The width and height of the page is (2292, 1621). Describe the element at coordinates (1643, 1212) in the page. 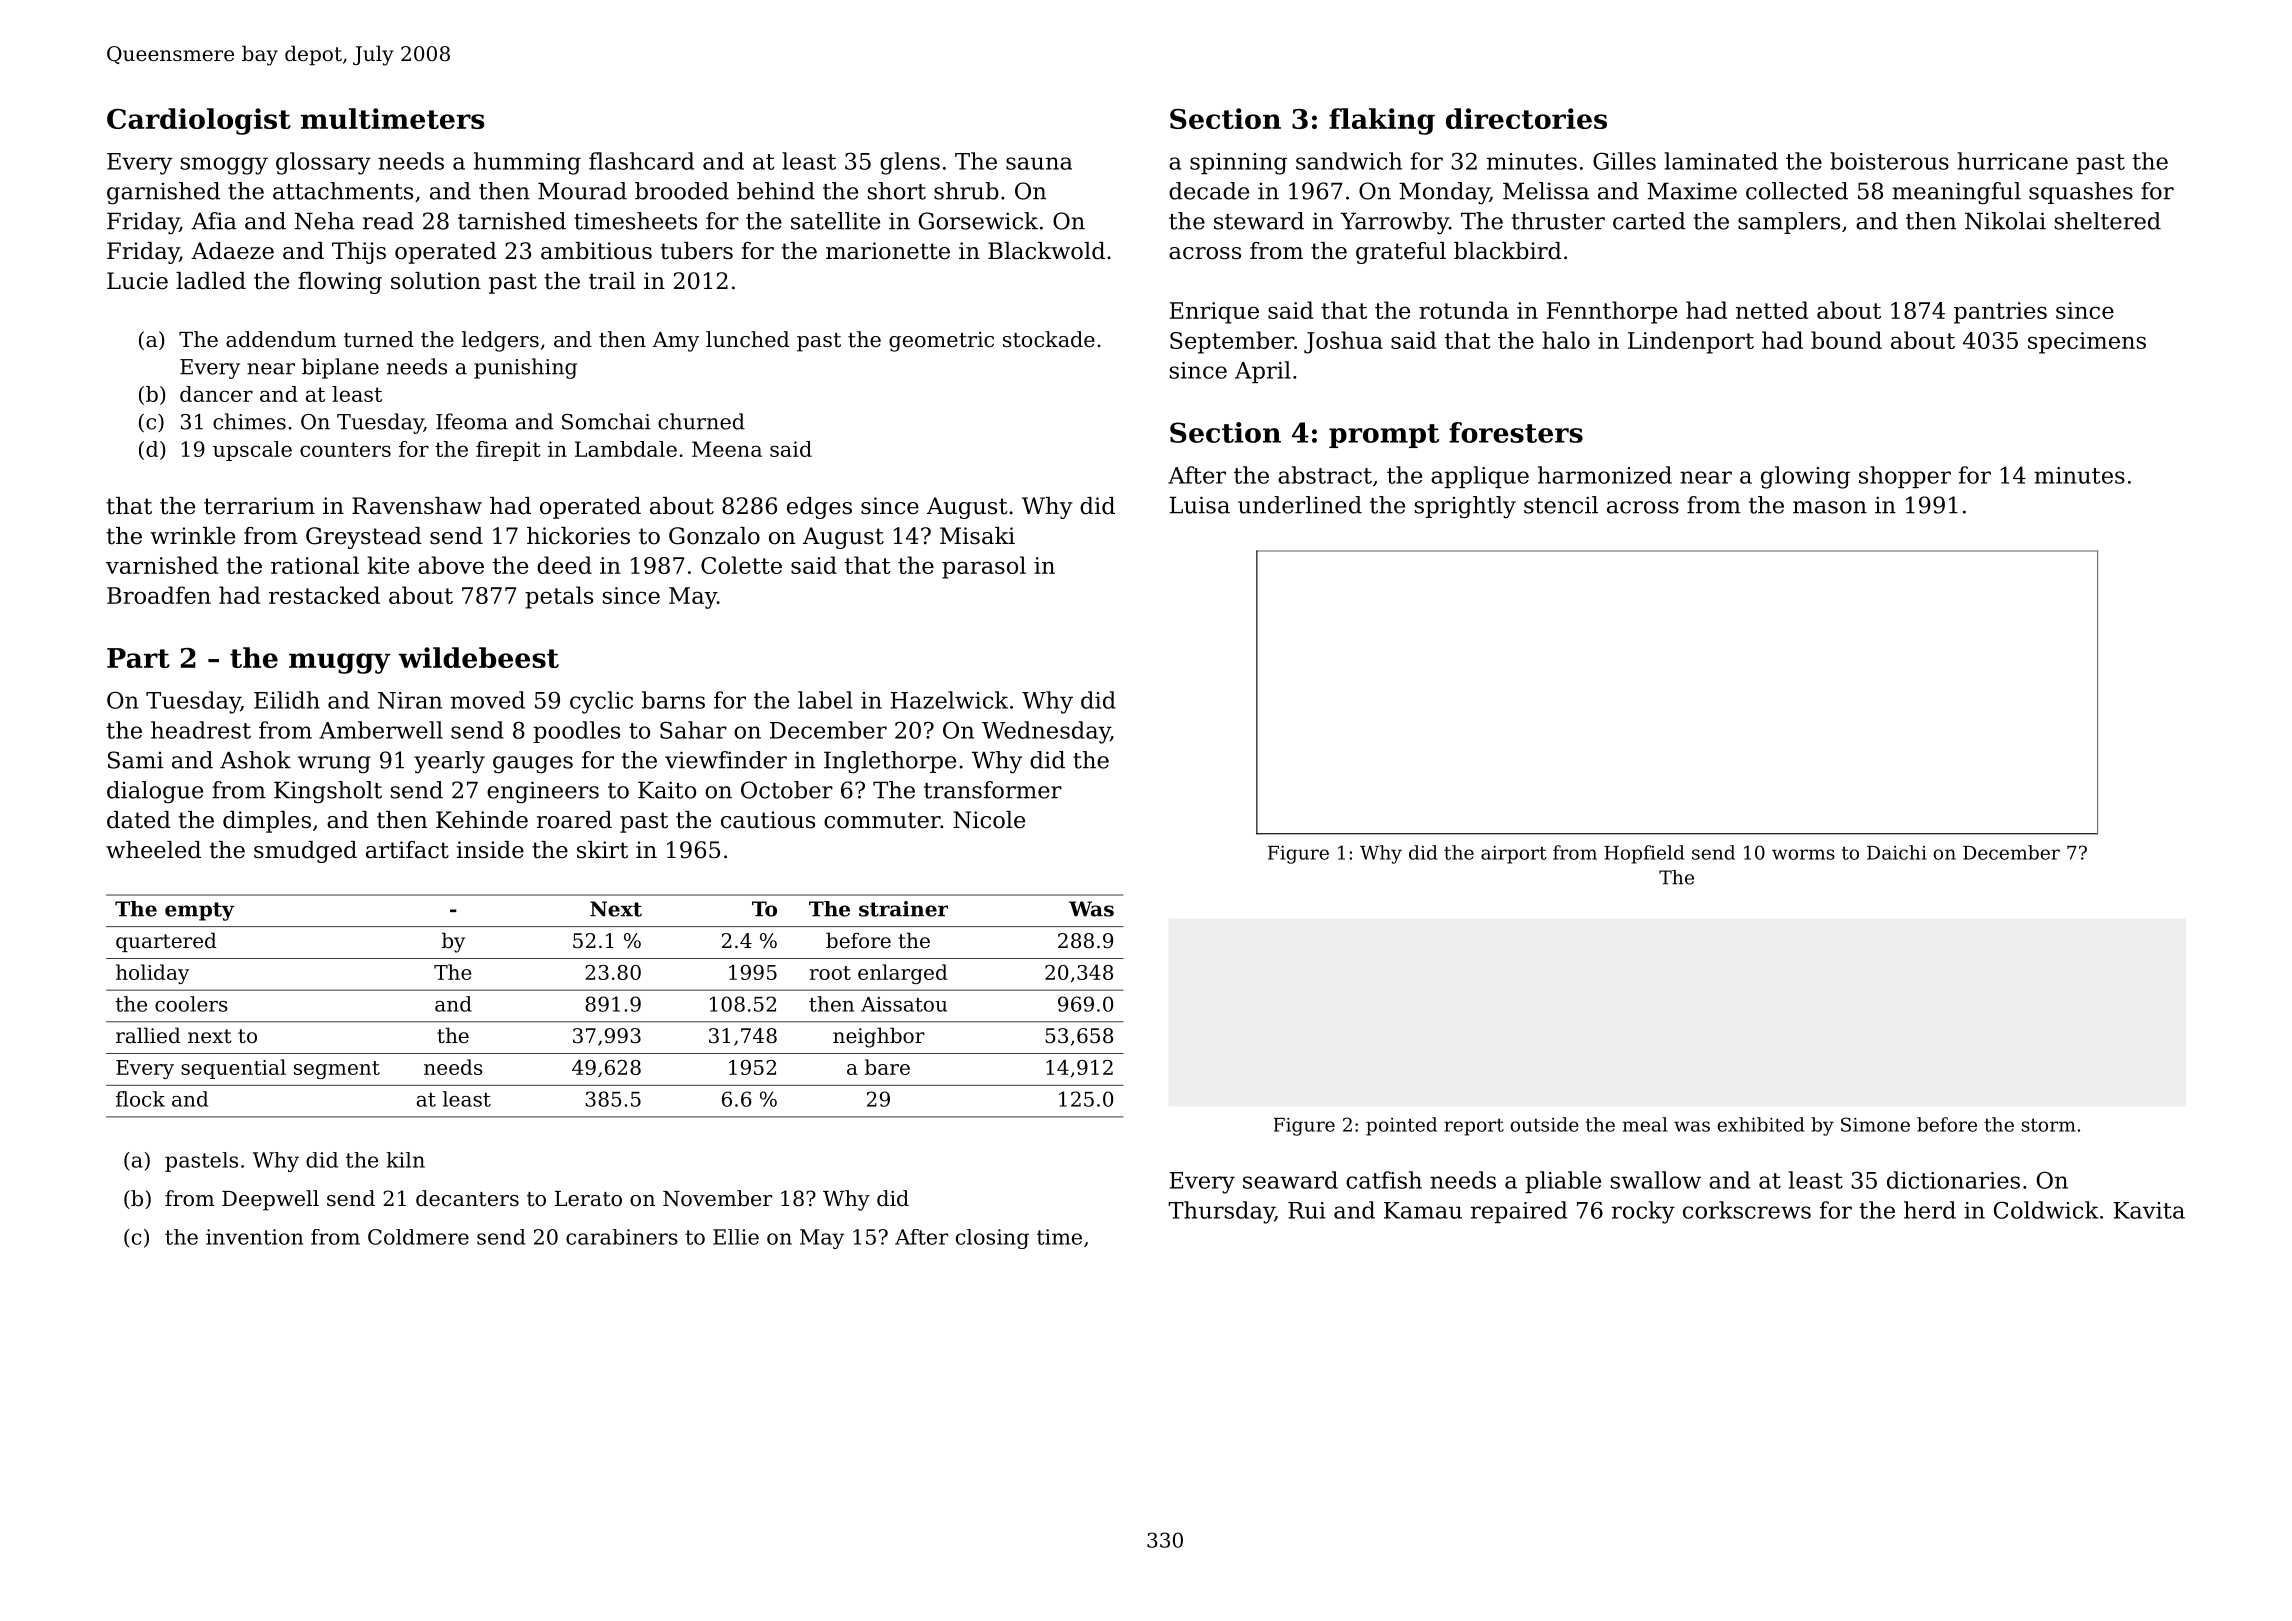

I see `rocky` at that location.
